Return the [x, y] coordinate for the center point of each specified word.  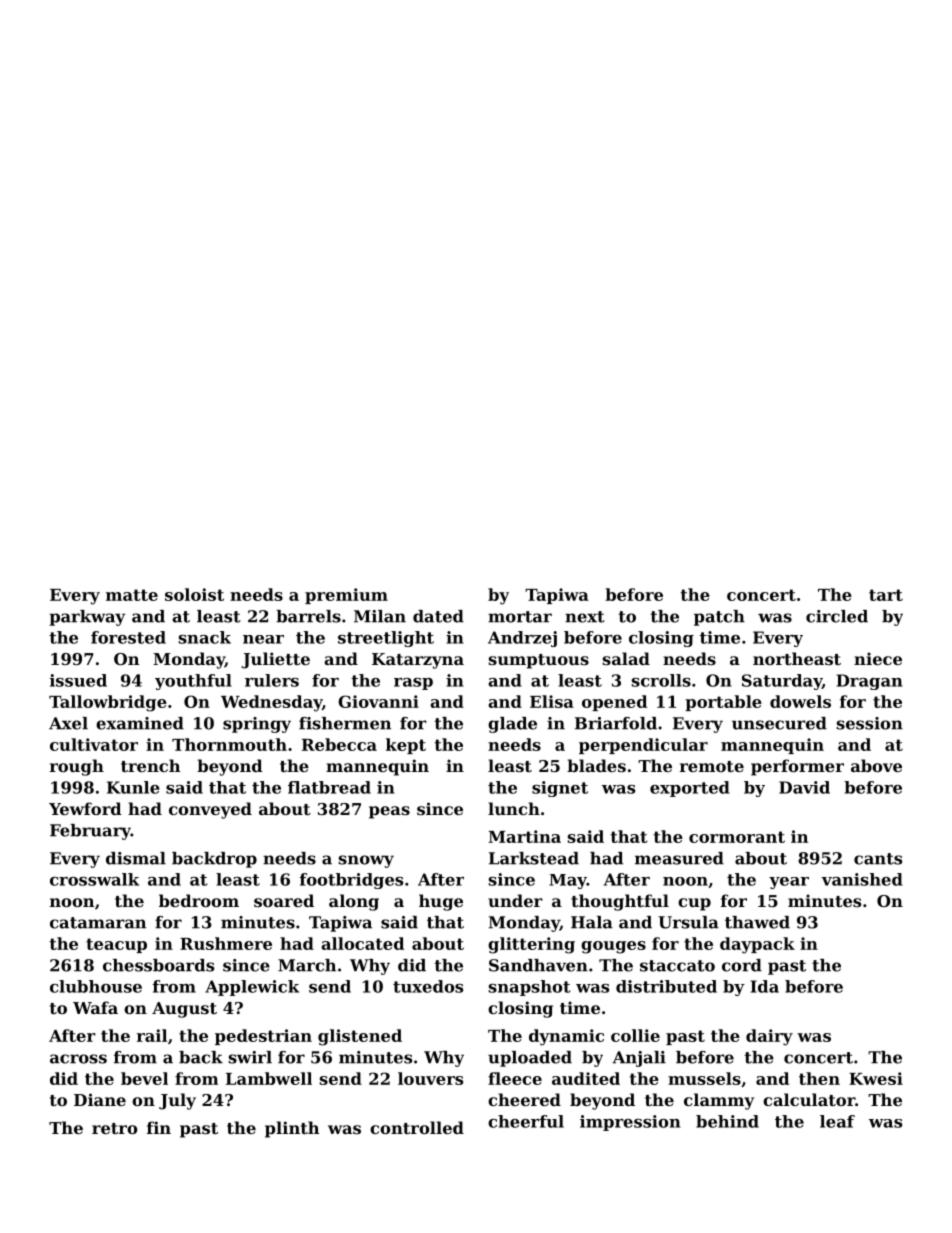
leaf [837, 1121]
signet [560, 789]
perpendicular [643, 746]
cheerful [526, 1121]
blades [596, 765]
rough [77, 767]
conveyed [210, 810]
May [568, 881]
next [585, 617]
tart [886, 595]
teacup [116, 945]
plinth [292, 1129]
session [870, 723]
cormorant [737, 837]
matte [132, 595]
